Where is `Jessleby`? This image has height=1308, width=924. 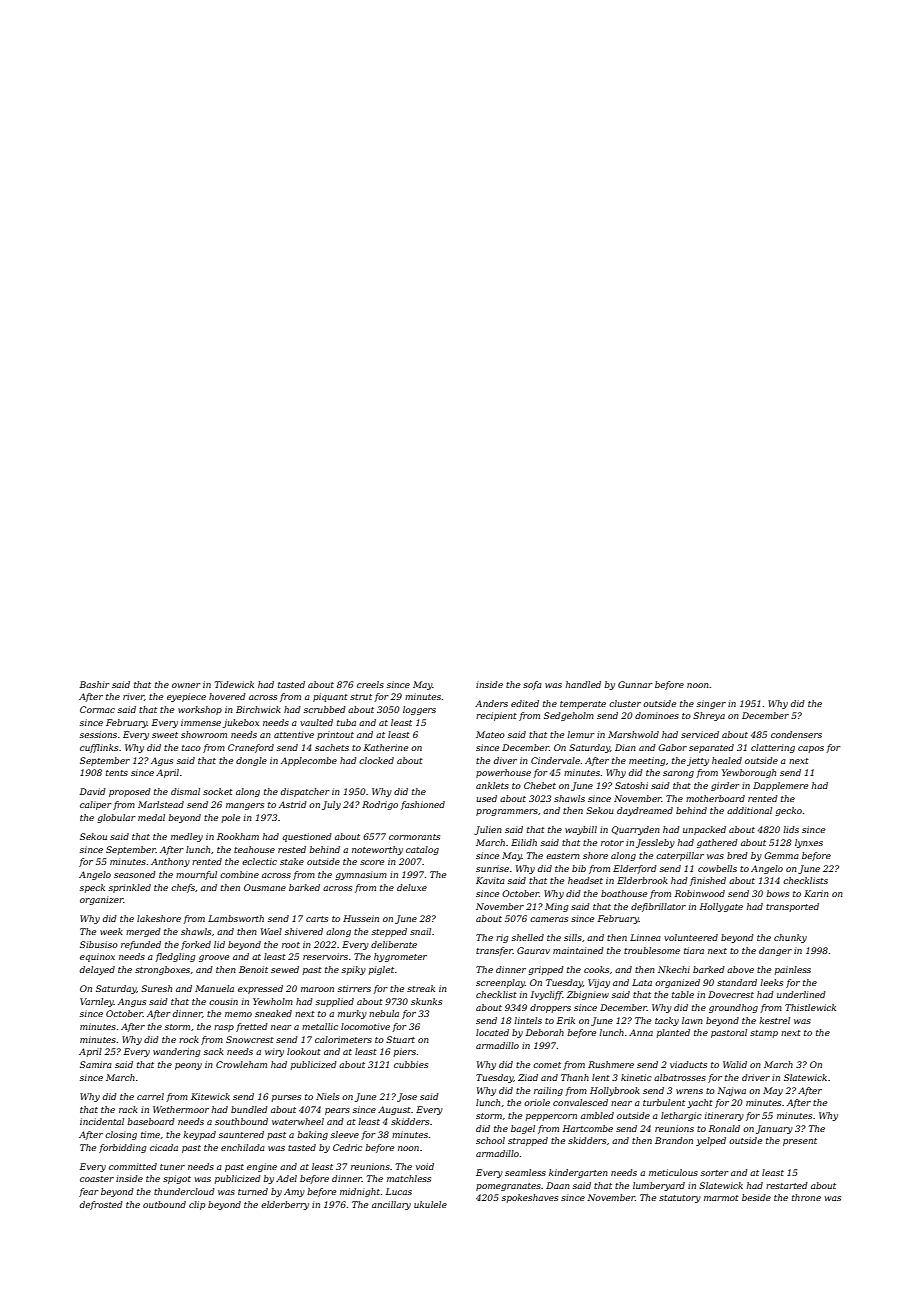 Jessleby is located at coordinates (655, 843).
